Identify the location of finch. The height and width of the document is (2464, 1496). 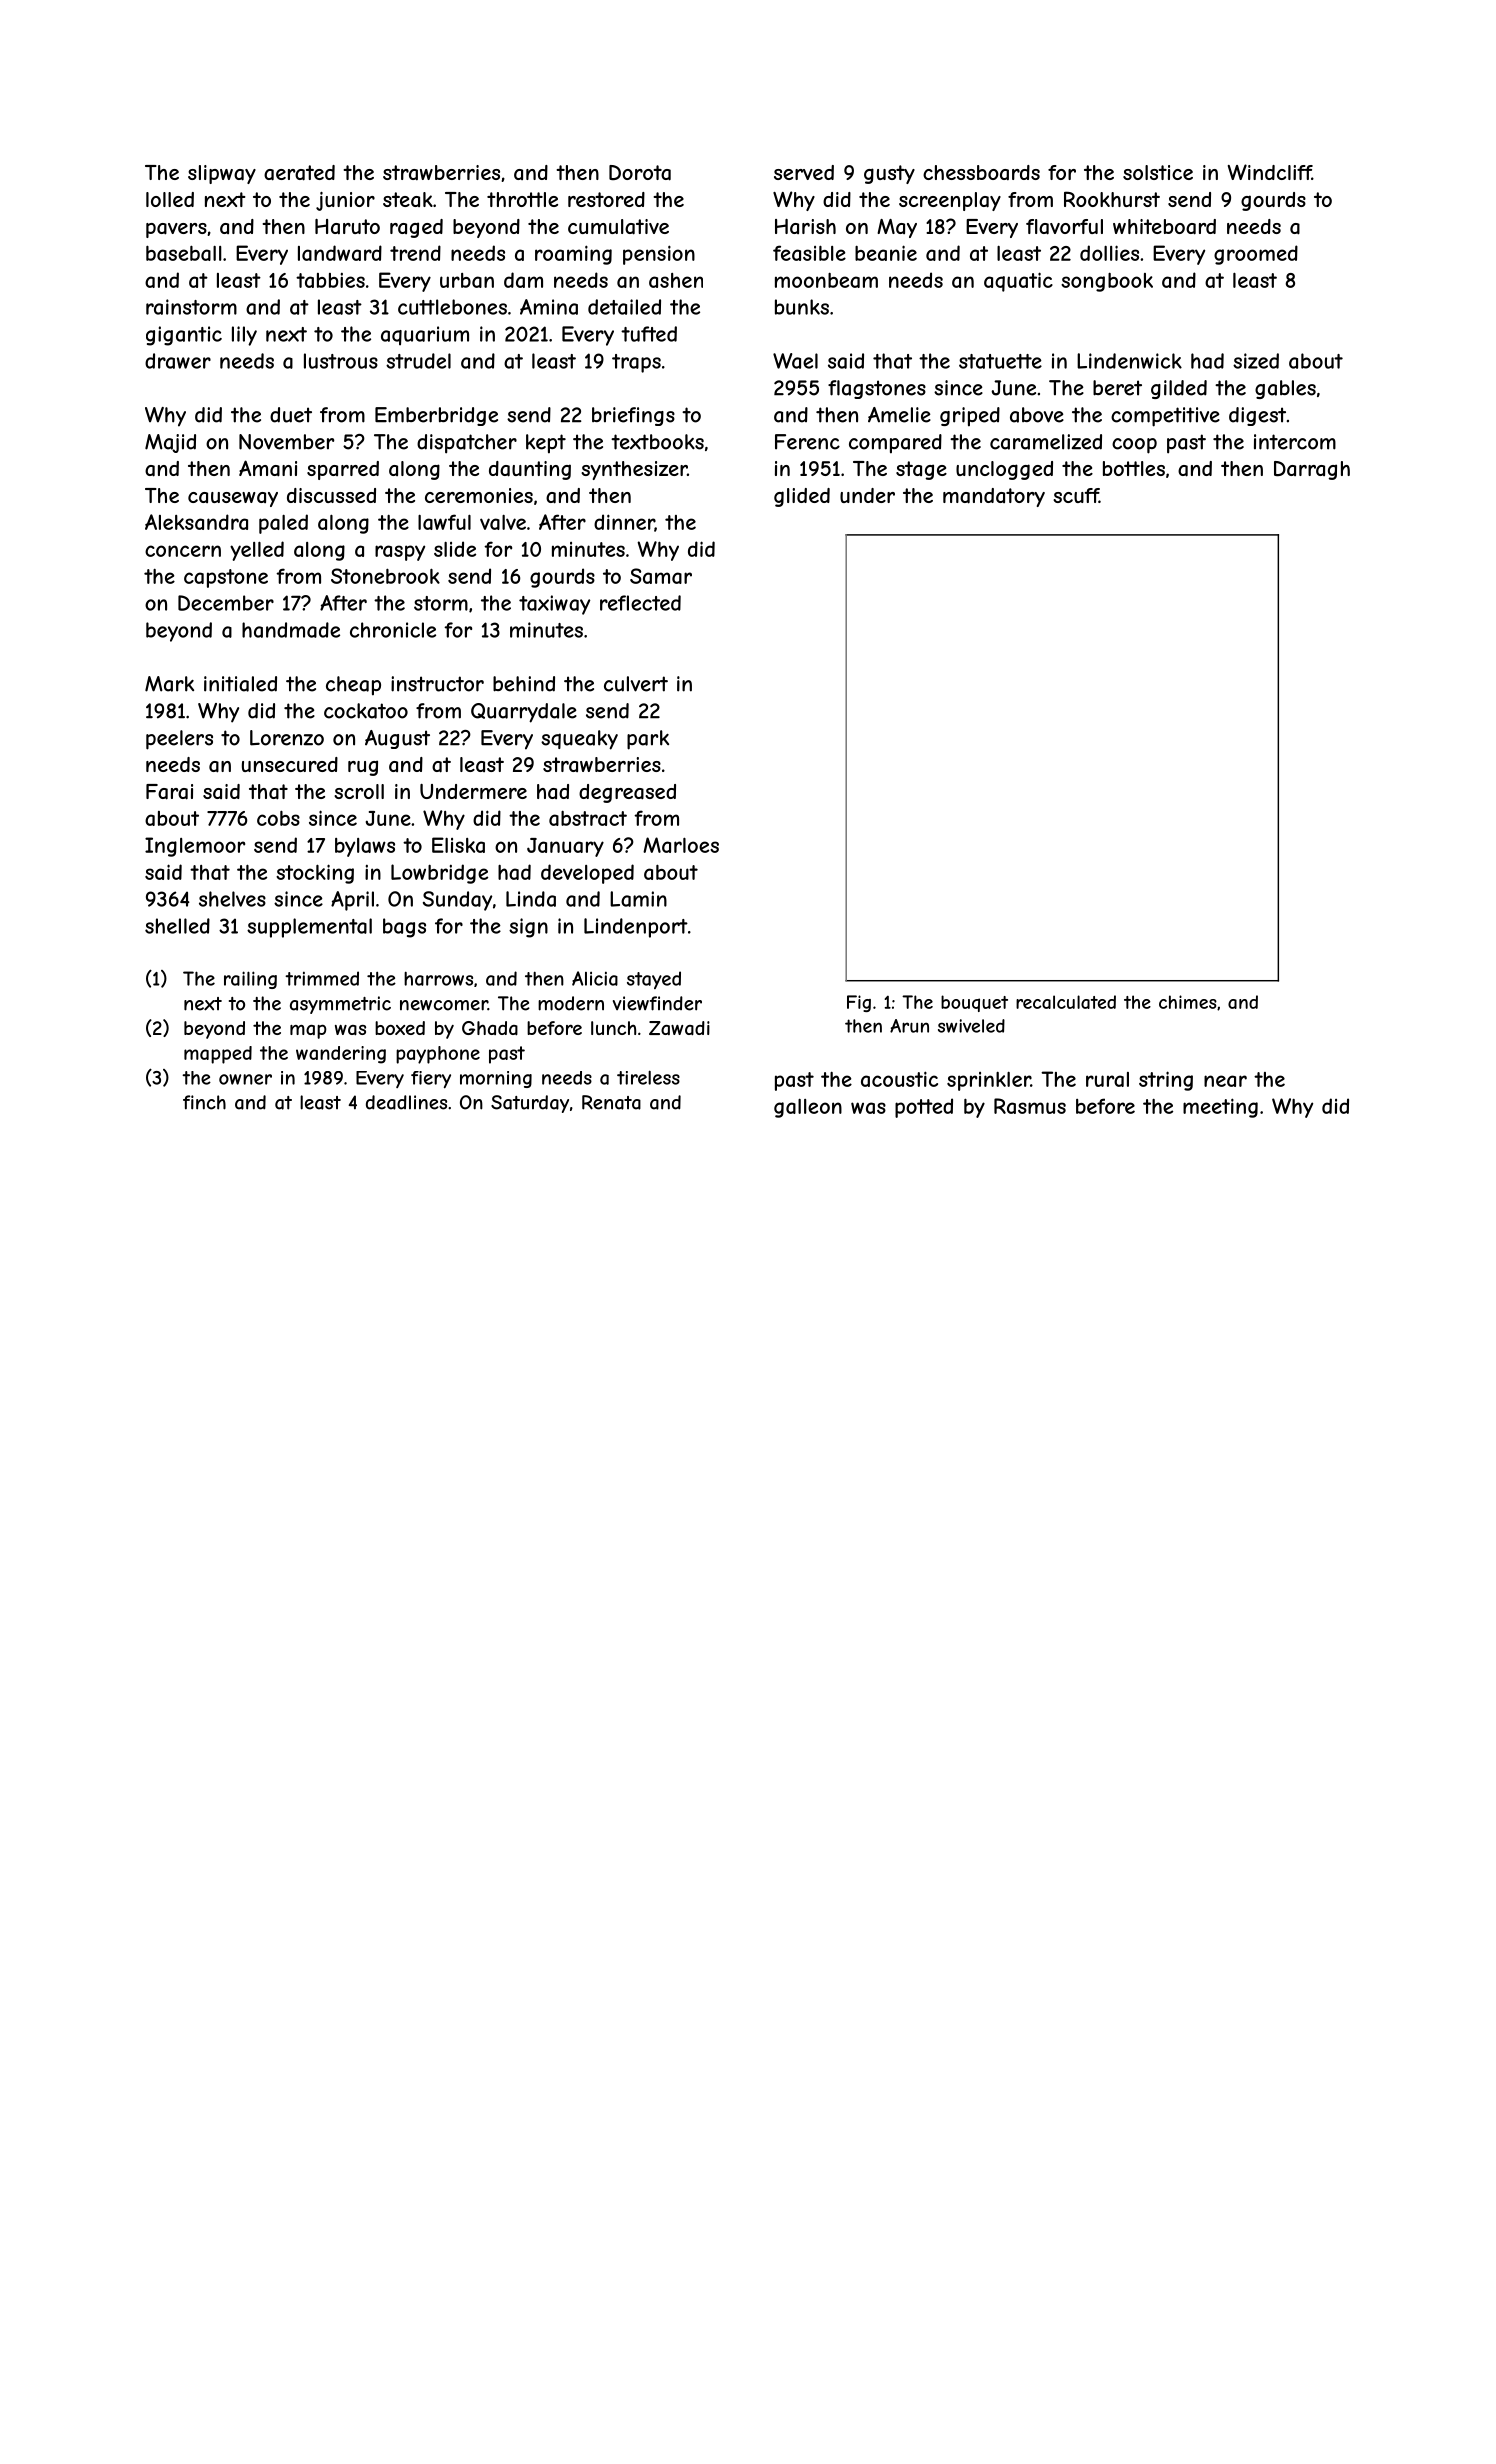
(204, 1102).
